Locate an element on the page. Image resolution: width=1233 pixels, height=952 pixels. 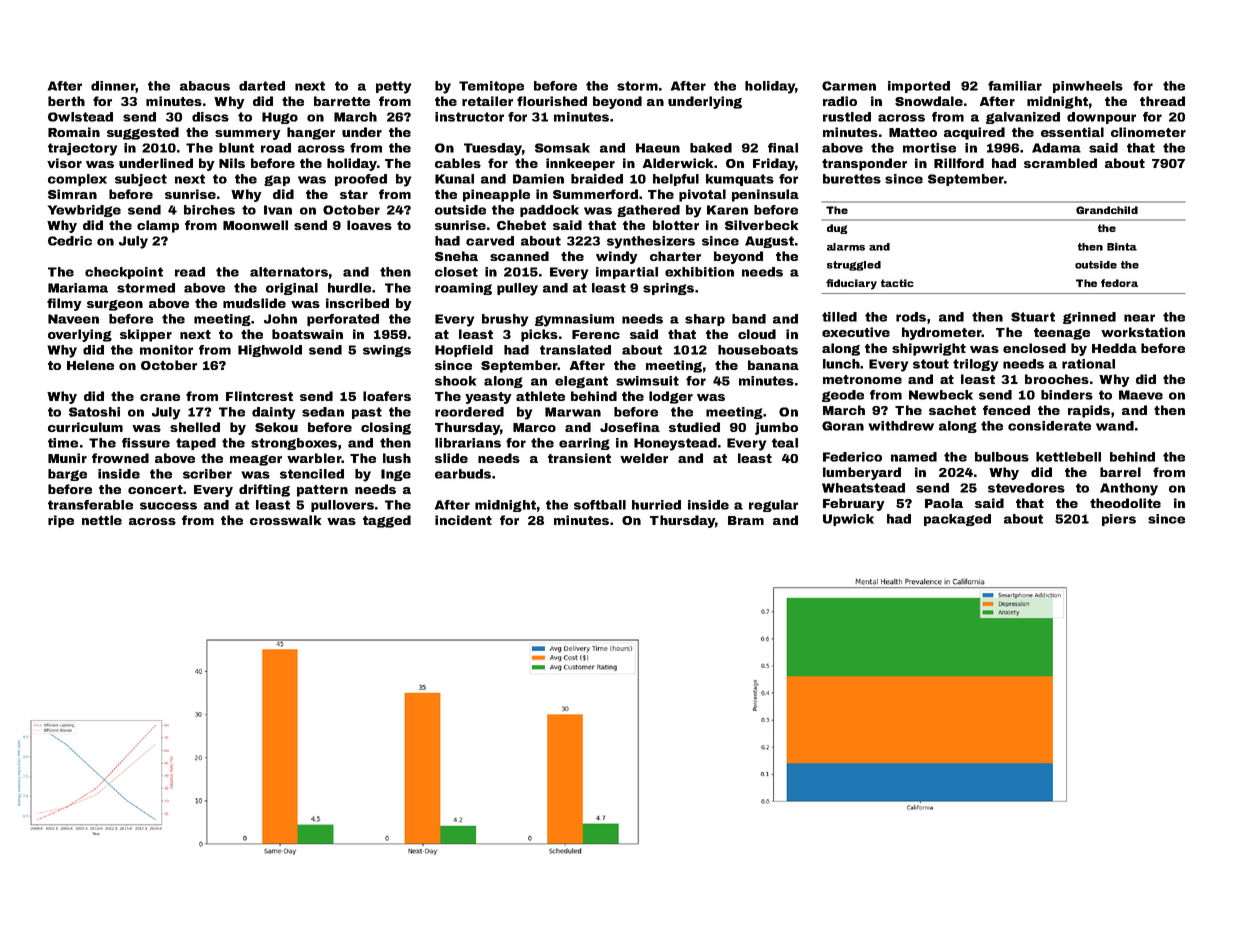
stout is located at coordinates (931, 364).
